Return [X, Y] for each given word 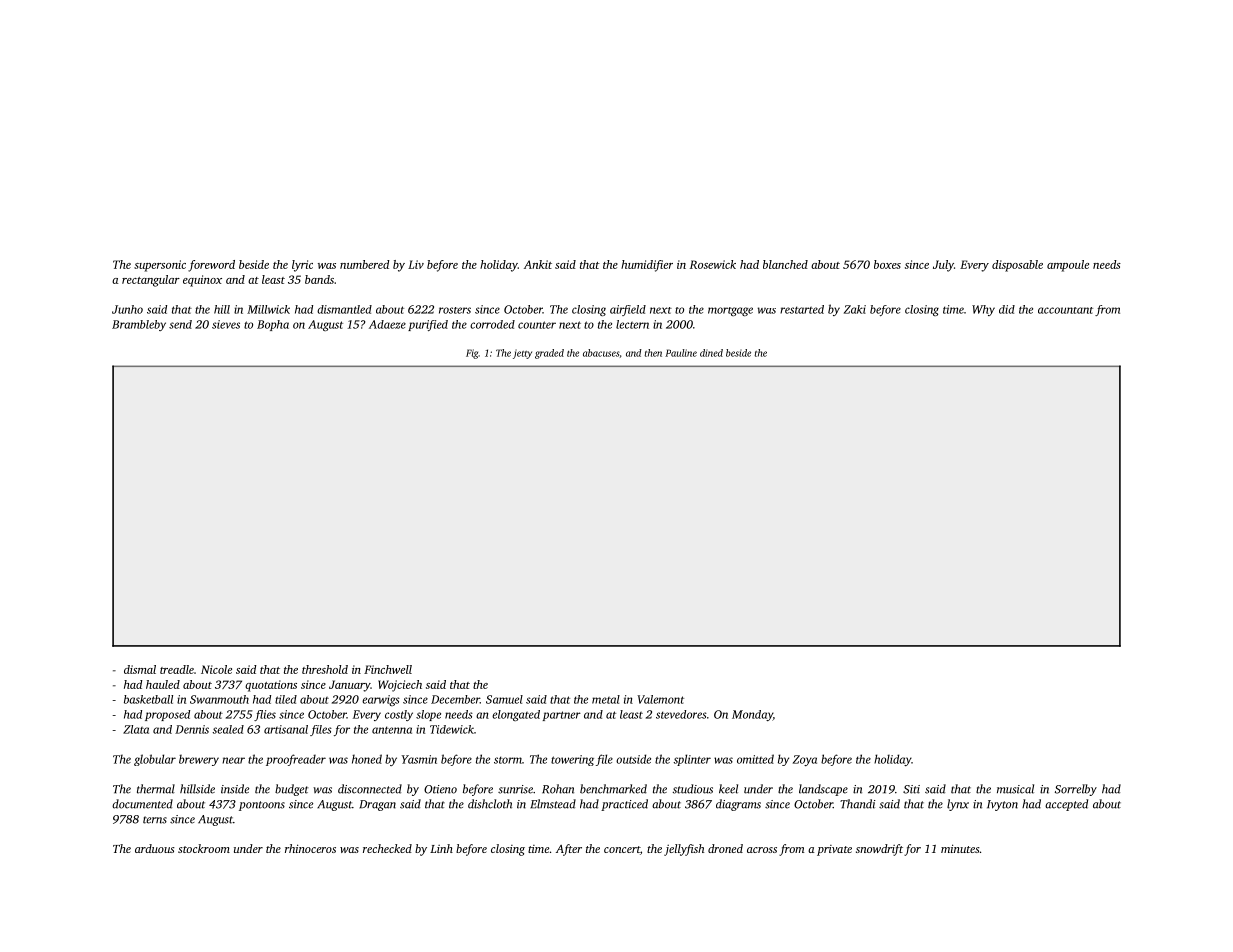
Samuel [504, 699]
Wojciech [400, 686]
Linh [441, 848]
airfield [628, 310]
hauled [163, 684]
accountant [1065, 310]
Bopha [273, 325]
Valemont [660, 699]
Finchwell [388, 669]
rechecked [387, 848]
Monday [752, 715]
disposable [1017, 266]
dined [711, 353]
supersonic [160, 266]
